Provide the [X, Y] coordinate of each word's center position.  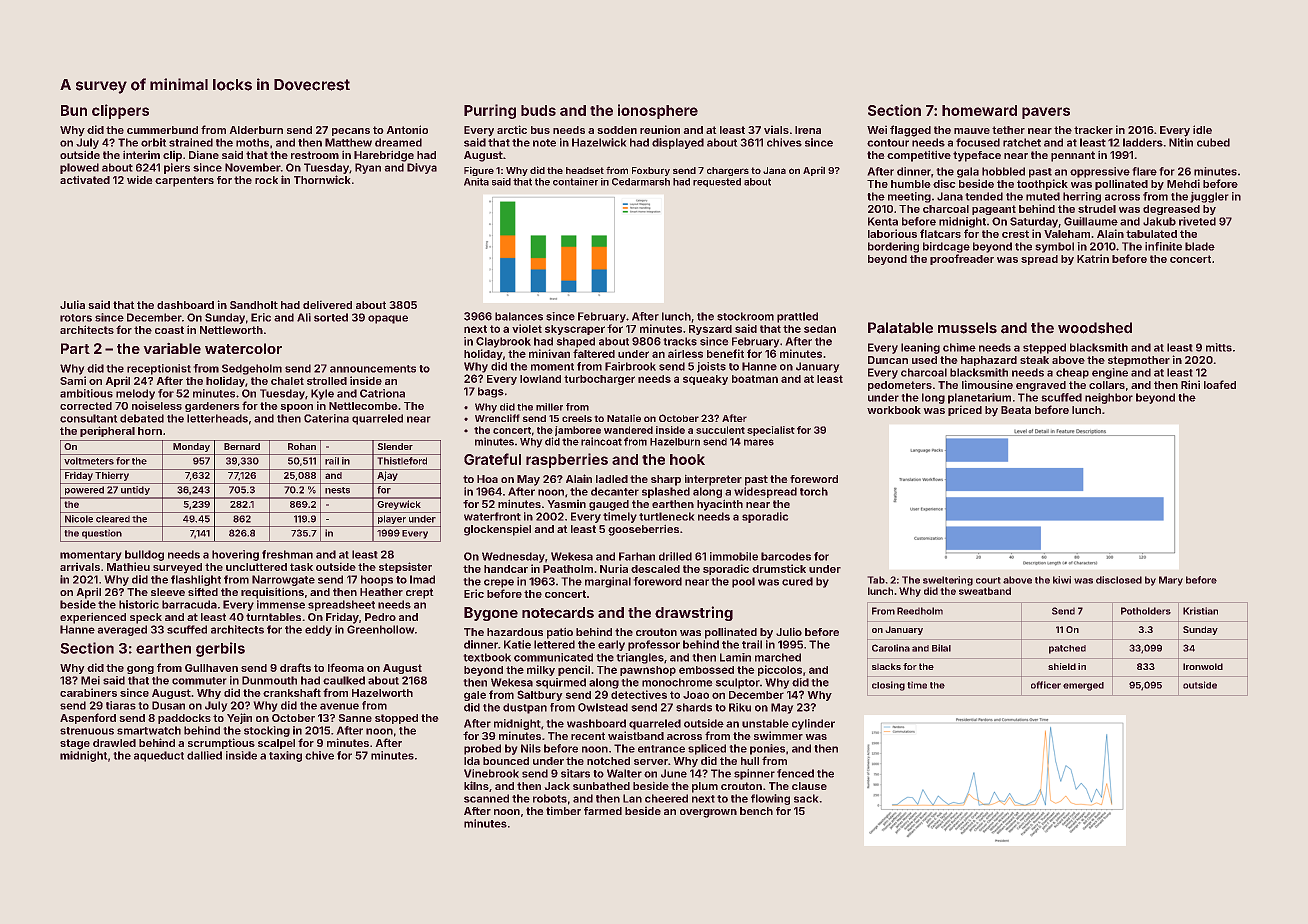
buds [538, 110]
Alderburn [256, 130]
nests [337, 490]
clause [809, 786]
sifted [203, 592]
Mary [1171, 581]
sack [806, 798]
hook [687, 459]
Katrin [1093, 258]
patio [560, 633]
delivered [327, 305]
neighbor [1109, 398]
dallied [204, 755]
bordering [893, 247]
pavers [1046, 113]
